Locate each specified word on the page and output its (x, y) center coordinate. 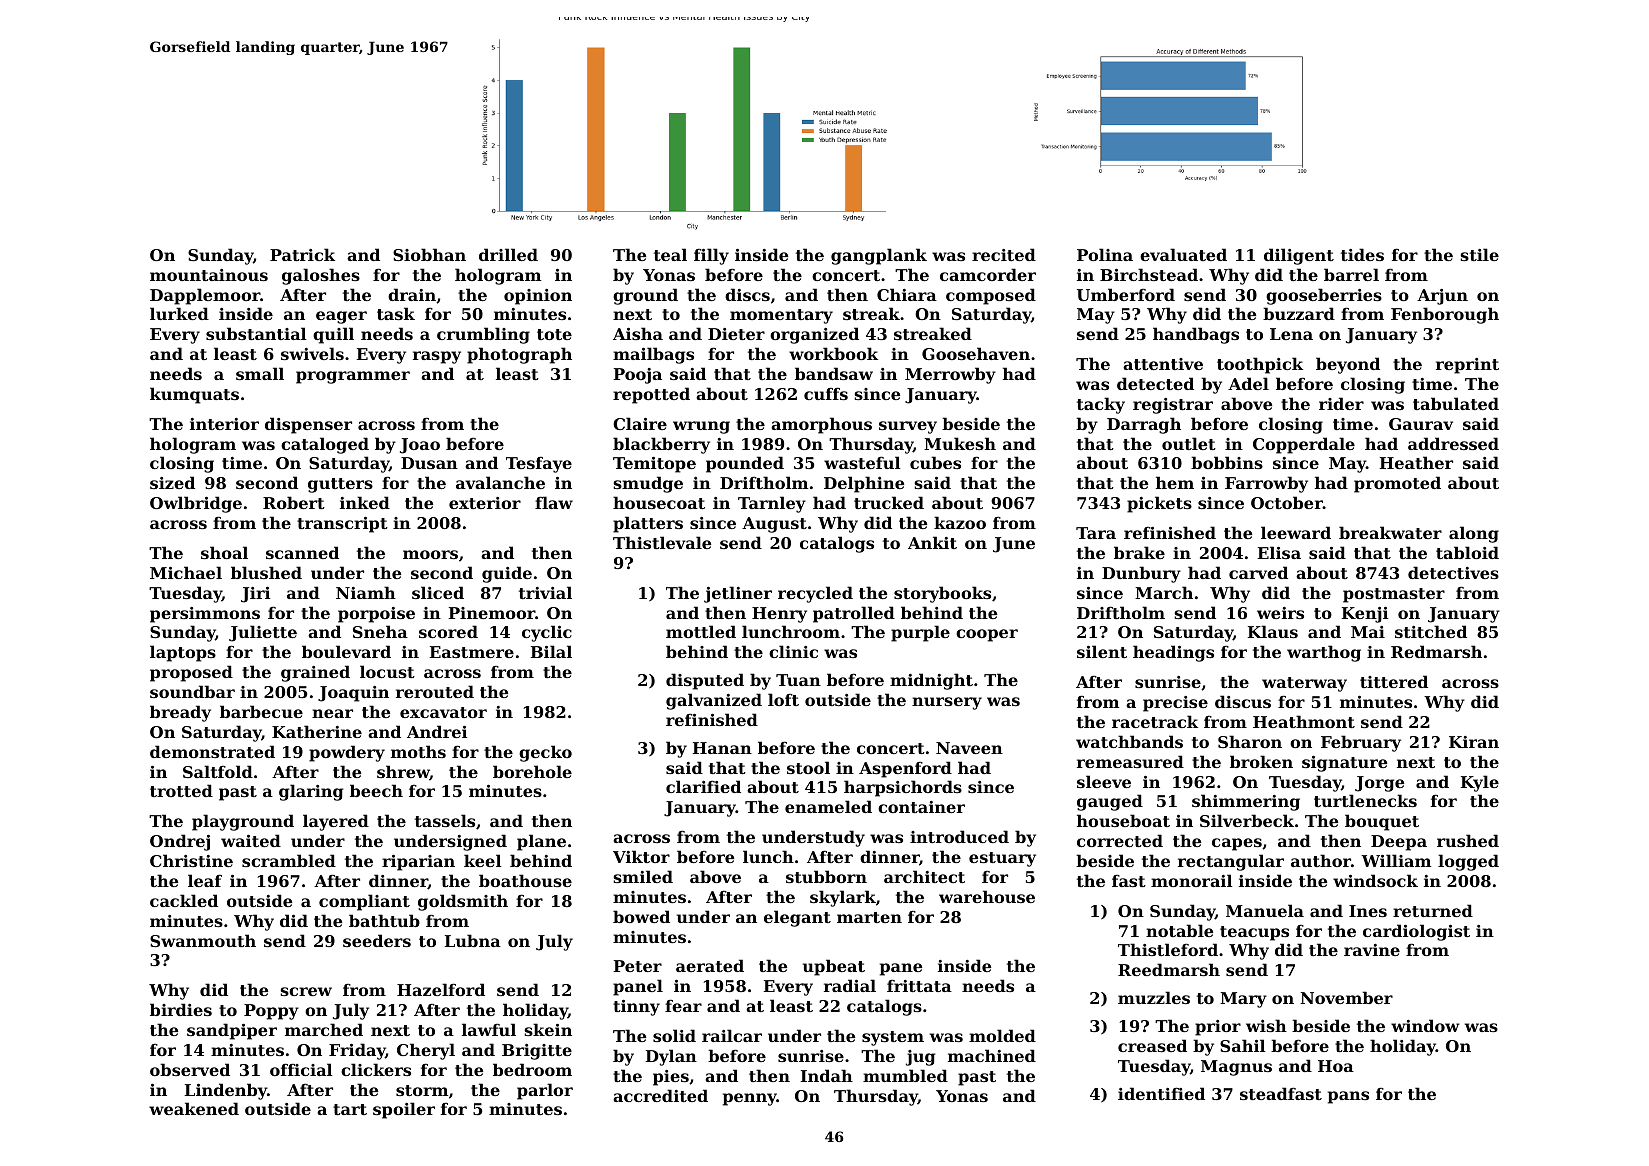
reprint (1467, 366)
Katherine (317, 731)
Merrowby (950, 375)
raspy (437, 357)
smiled (643, 876)
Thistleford (1168, 949)
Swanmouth (203, 940)
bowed (641, 916)
